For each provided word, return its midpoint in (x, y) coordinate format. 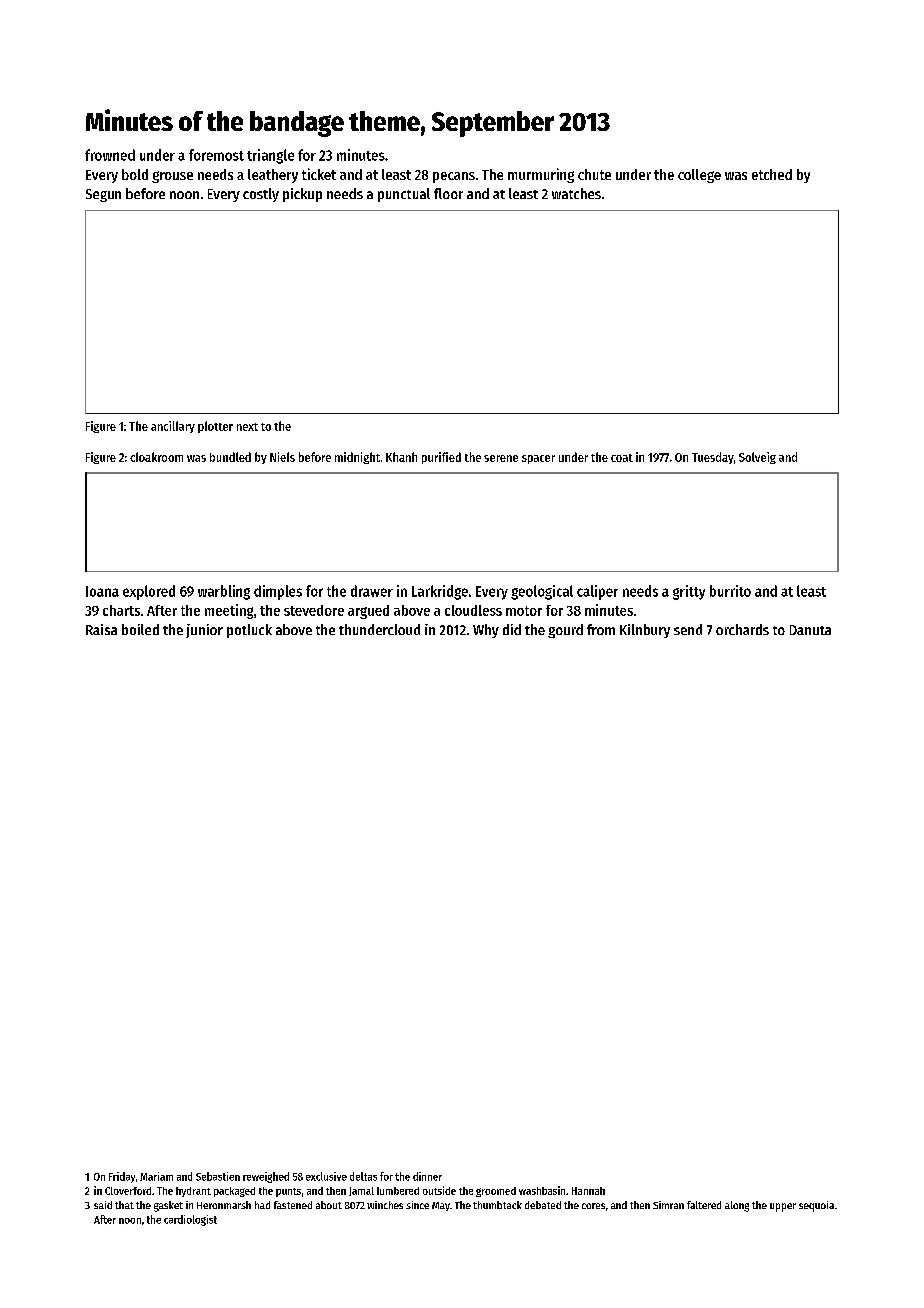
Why (486, 631)
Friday (122, 1177)
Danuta (810, 630)
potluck (249, 631)
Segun (103, 195)
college (699, 176)
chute (594, 174)
